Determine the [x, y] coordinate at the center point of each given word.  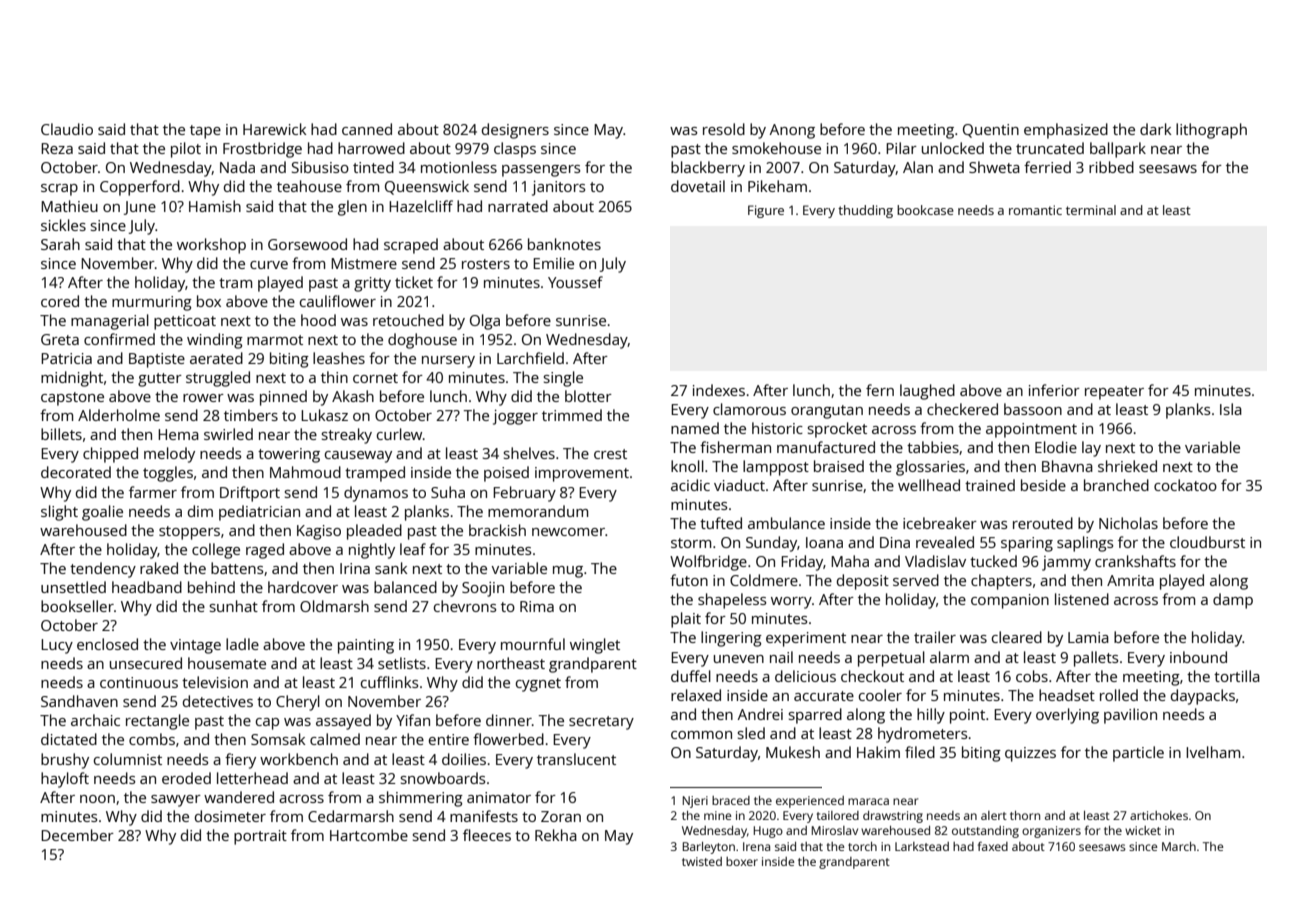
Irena [756, 846]
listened [1082, 599]
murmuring [152, 303]
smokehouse [776, 148]
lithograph [1211, 131]
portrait [260, 837]
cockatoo [1185, 485]
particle [1138, 754]
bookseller [77, 606]
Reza [57, 148]
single [563, 379]
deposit [863, 582]
